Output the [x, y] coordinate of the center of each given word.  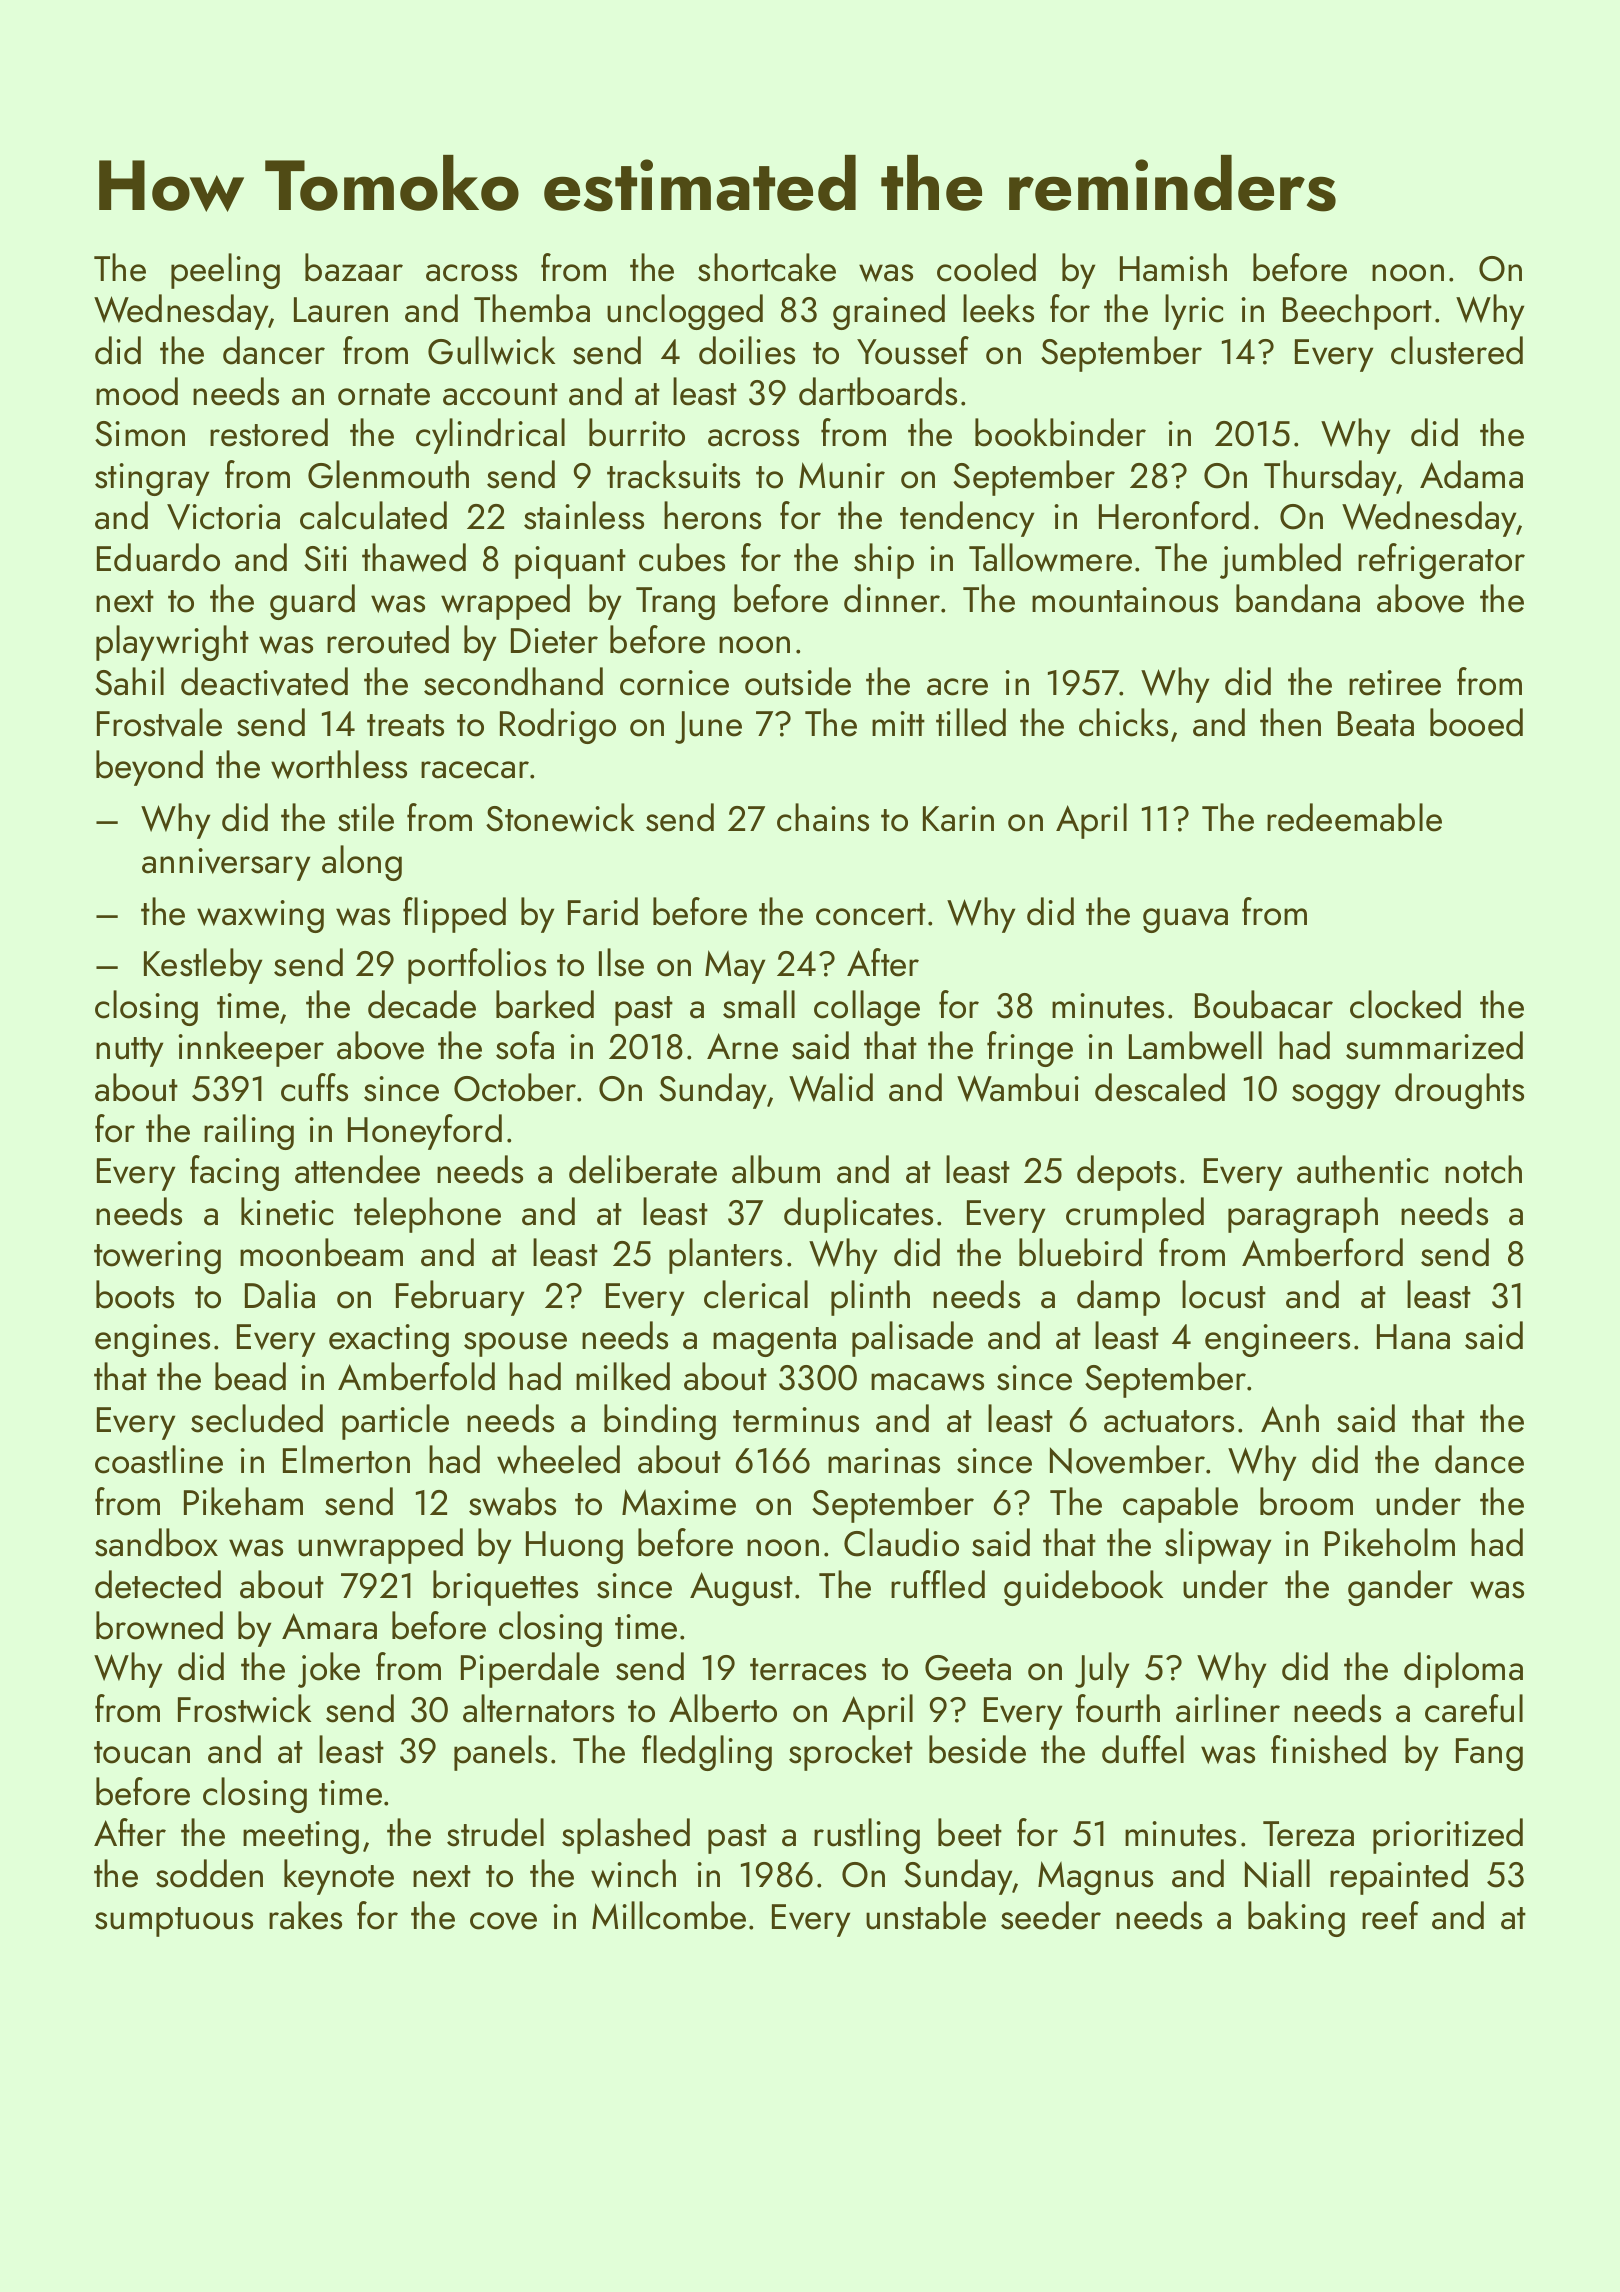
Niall [1277, 1873]
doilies [747, 350]
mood [137, 391]
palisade [912, 1339]
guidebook [1083, 1588]
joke [329, 1670]
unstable [926, 1915]
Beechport [1357, 312]
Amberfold [416, 1376]
